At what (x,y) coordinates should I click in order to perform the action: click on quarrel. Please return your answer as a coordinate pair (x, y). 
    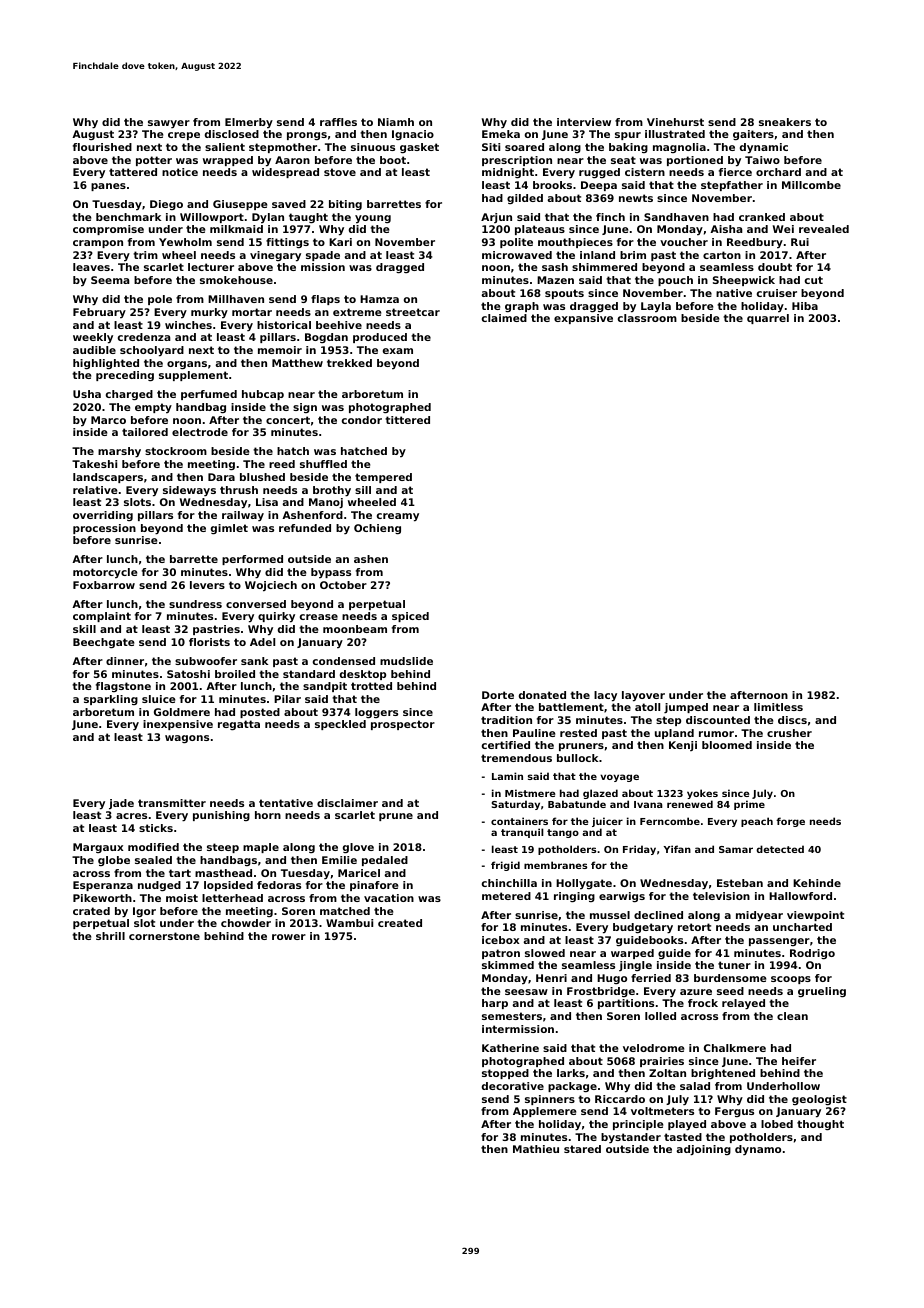
    Looking at the image, I should click on (768, 319).
